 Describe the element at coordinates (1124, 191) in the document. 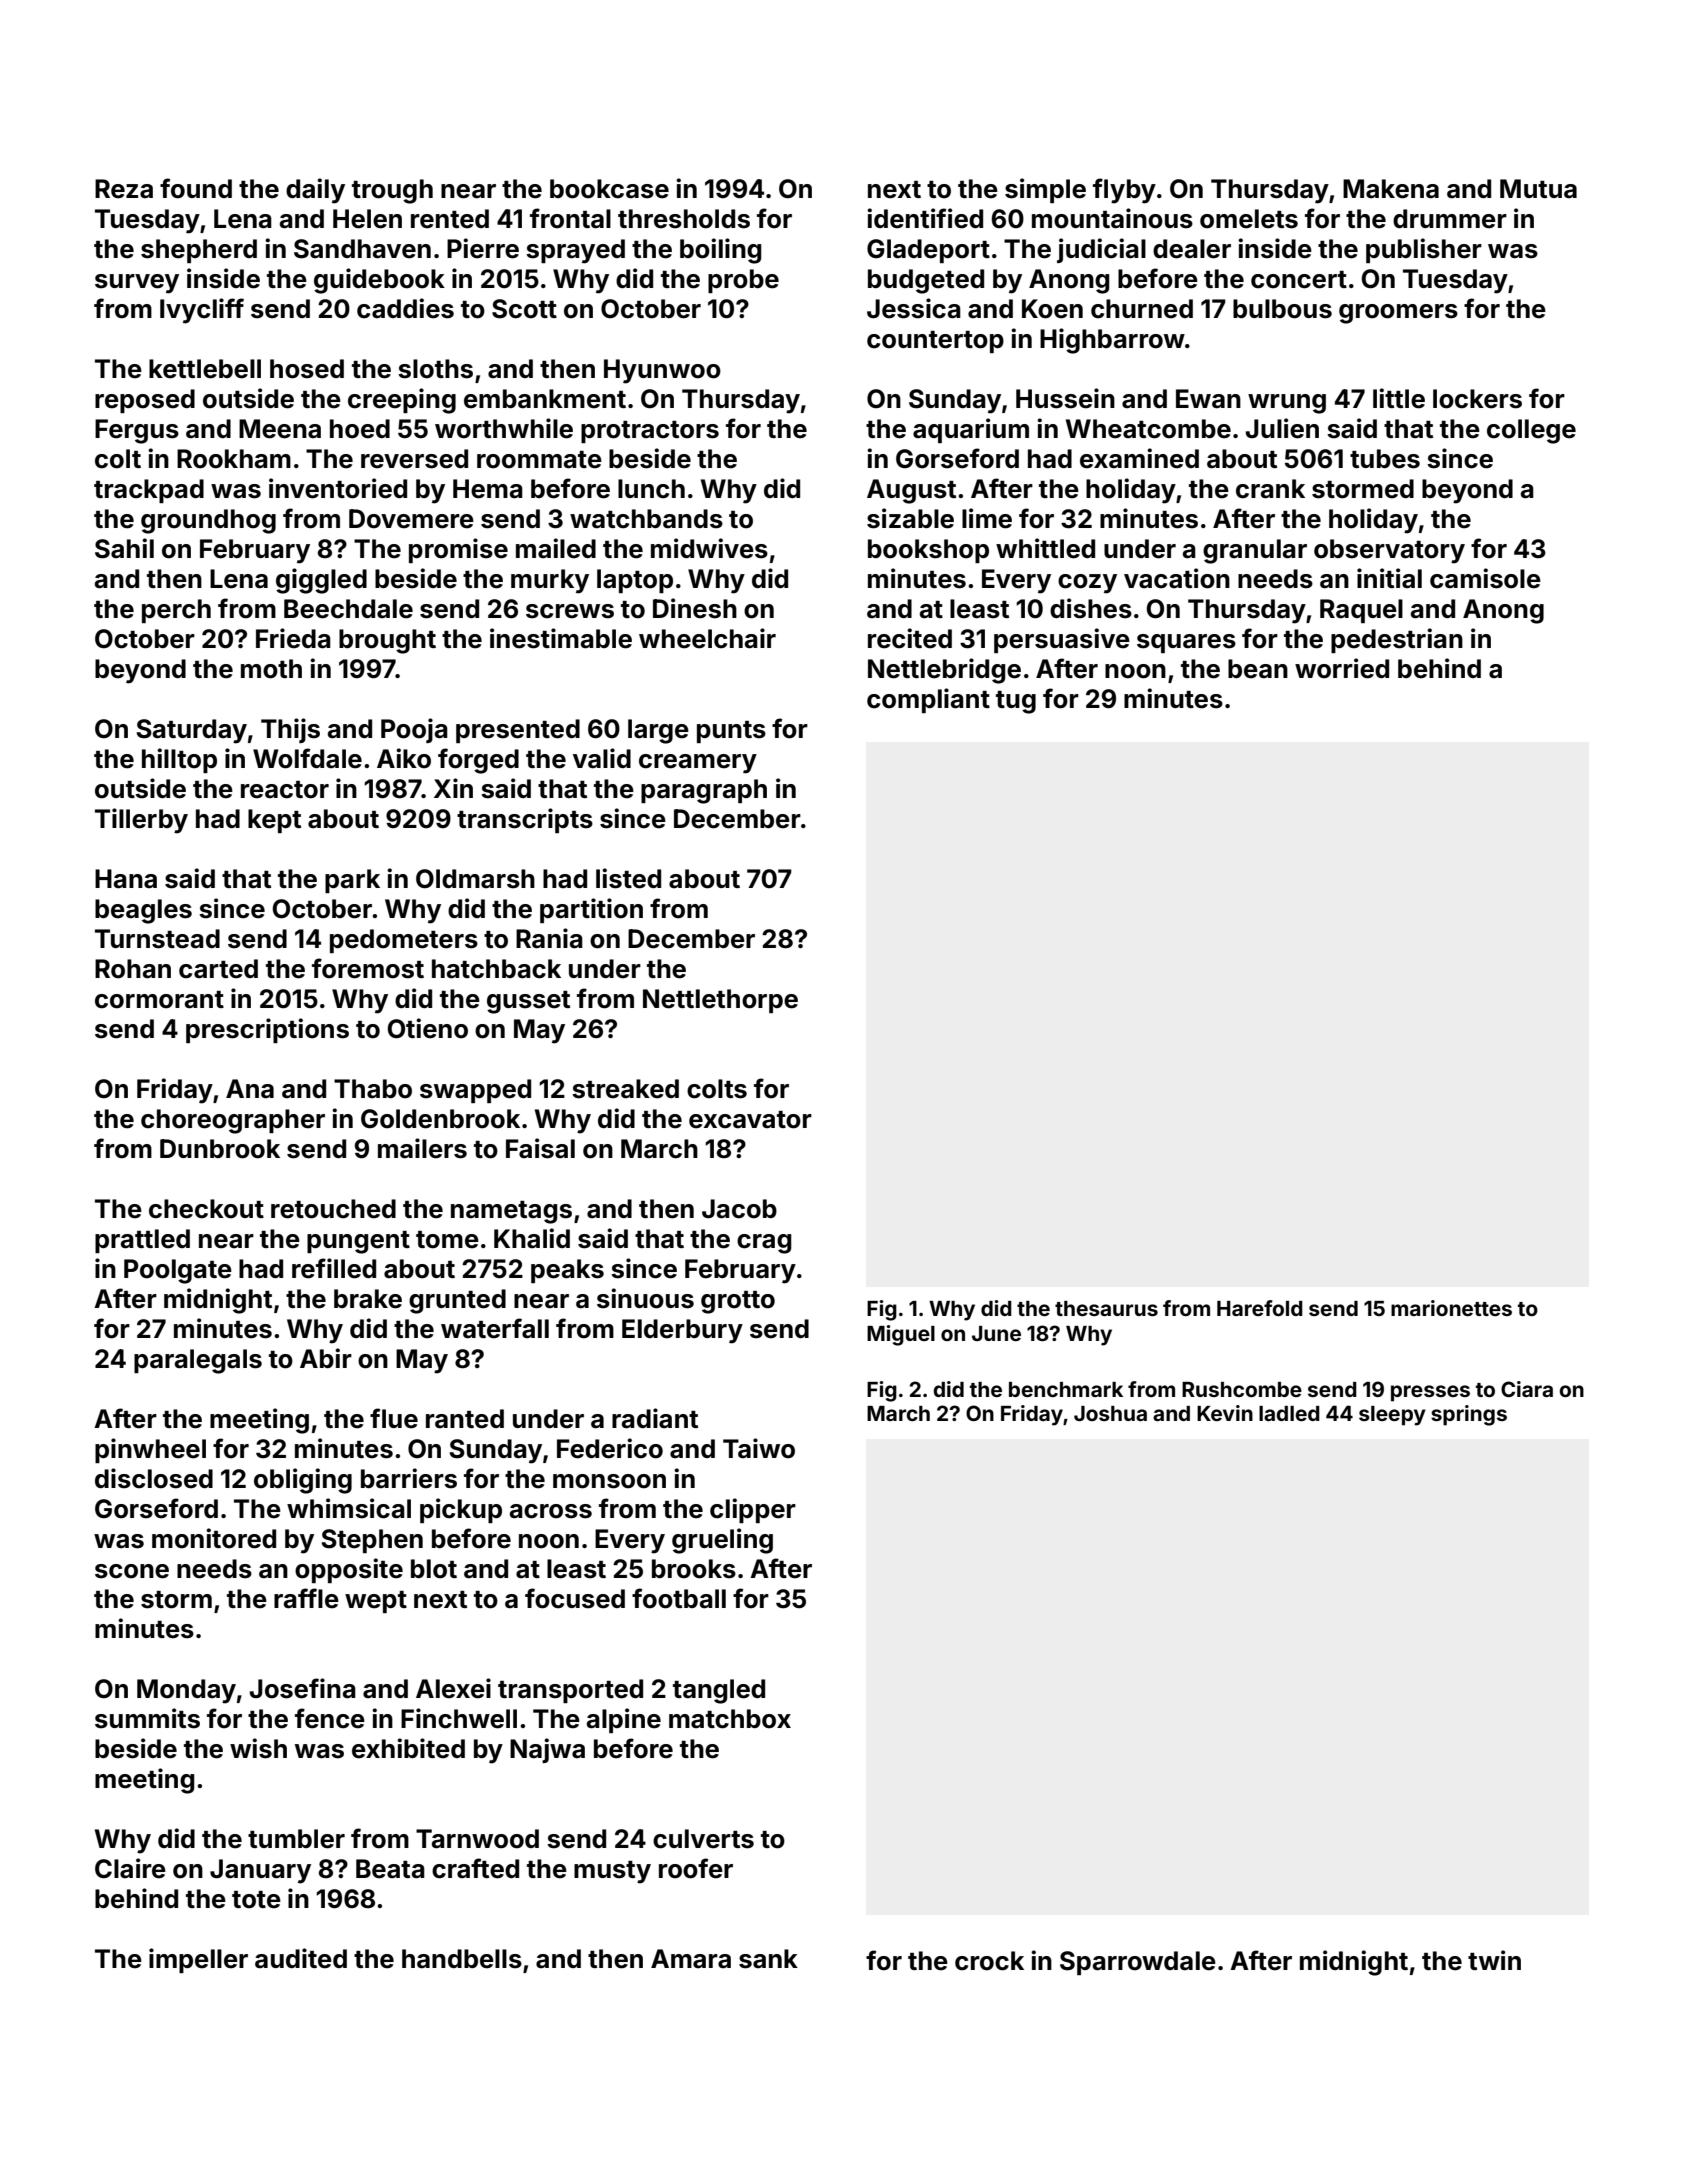

I see `flyby` at that location.
